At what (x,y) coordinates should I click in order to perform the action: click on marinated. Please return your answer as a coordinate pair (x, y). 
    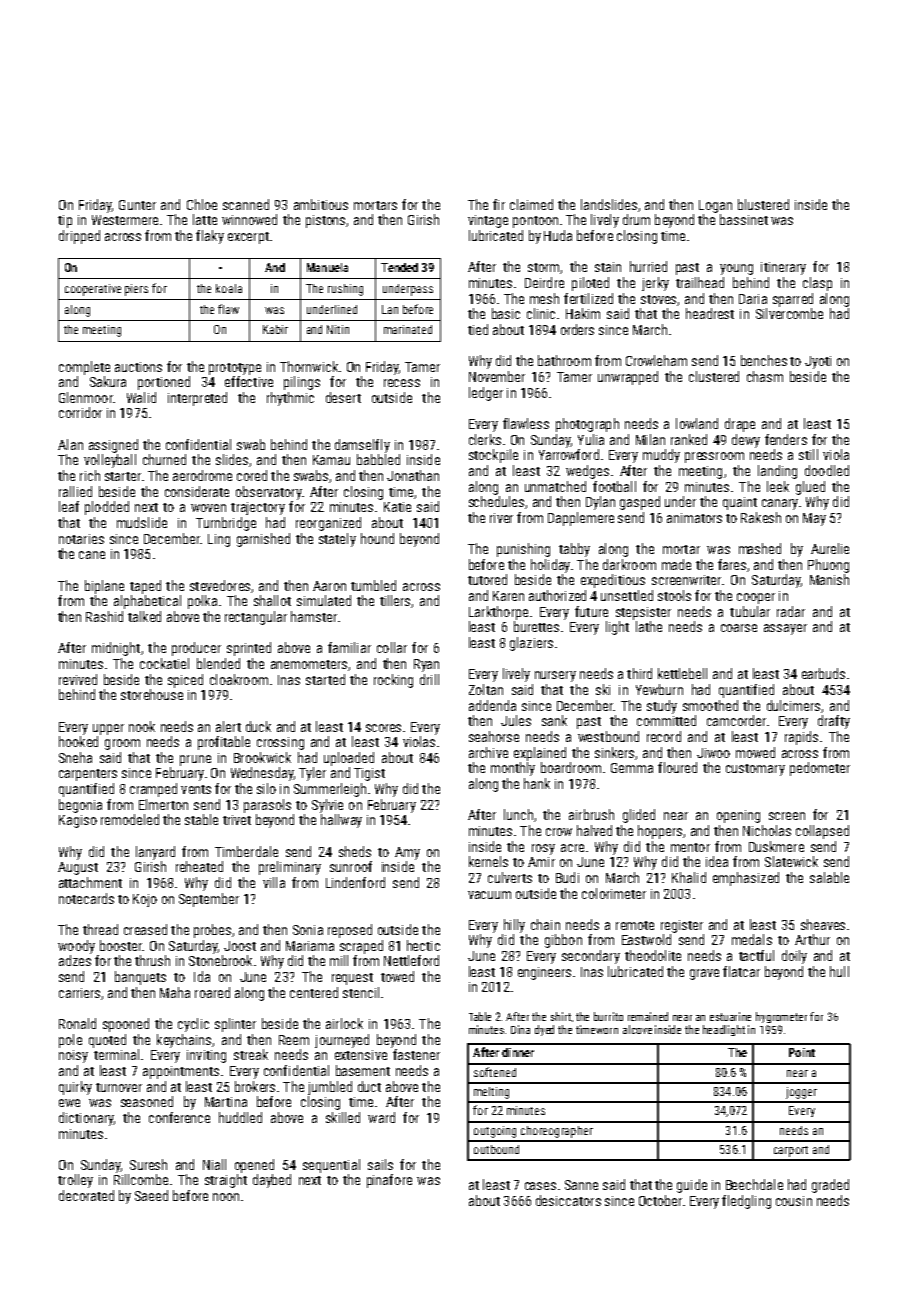
    Looking at the image, I should click on (408, 329).
